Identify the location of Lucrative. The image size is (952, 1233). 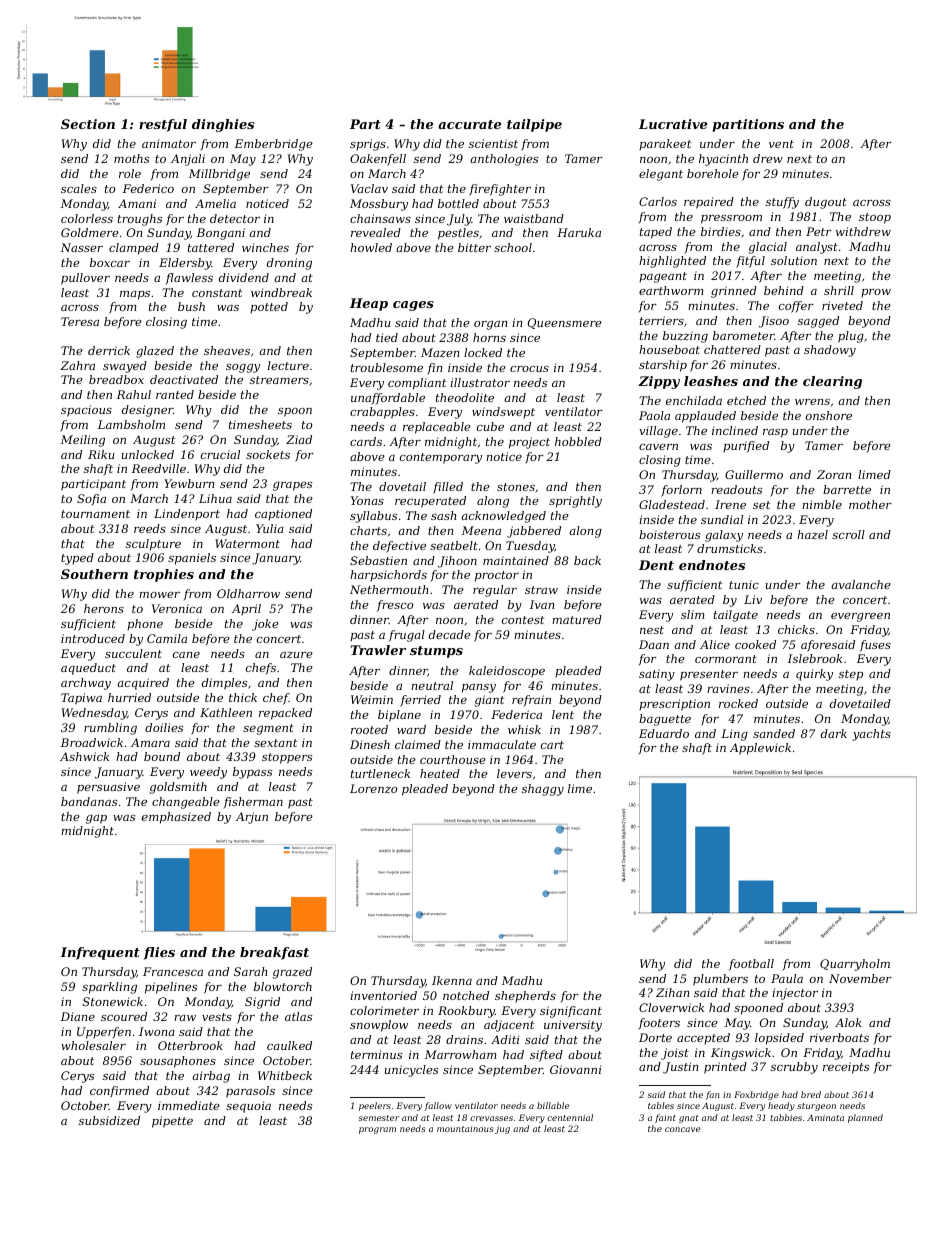
(673, 124).
